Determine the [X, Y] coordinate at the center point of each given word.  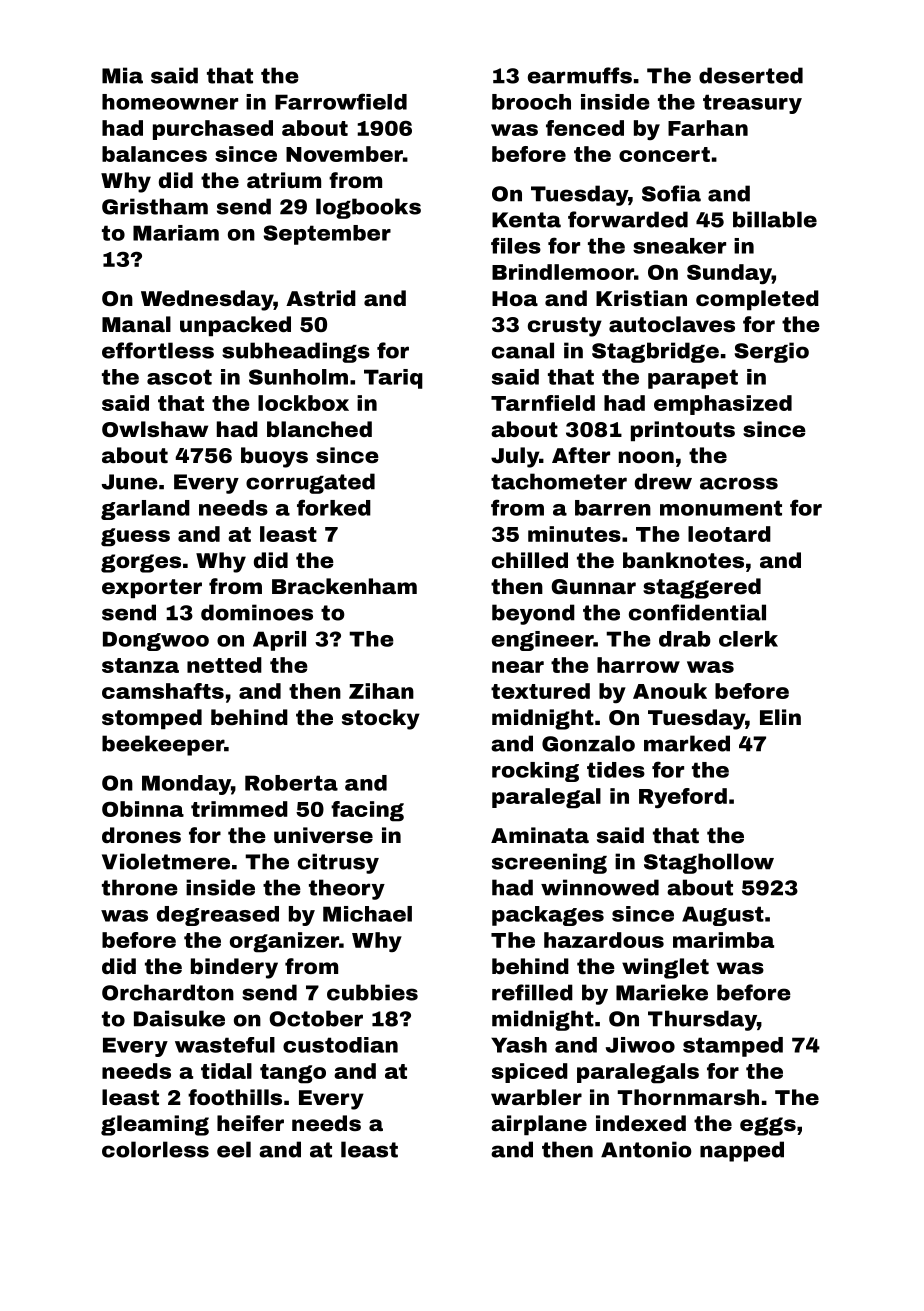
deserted [751, 75]
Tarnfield [543, 403]
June [130, 482]
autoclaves [672, 324]
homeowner [170, 102]
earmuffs [580, 75]
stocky [381, 719]
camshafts [163, 691]
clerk [748, 639]
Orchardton [168, 992]
